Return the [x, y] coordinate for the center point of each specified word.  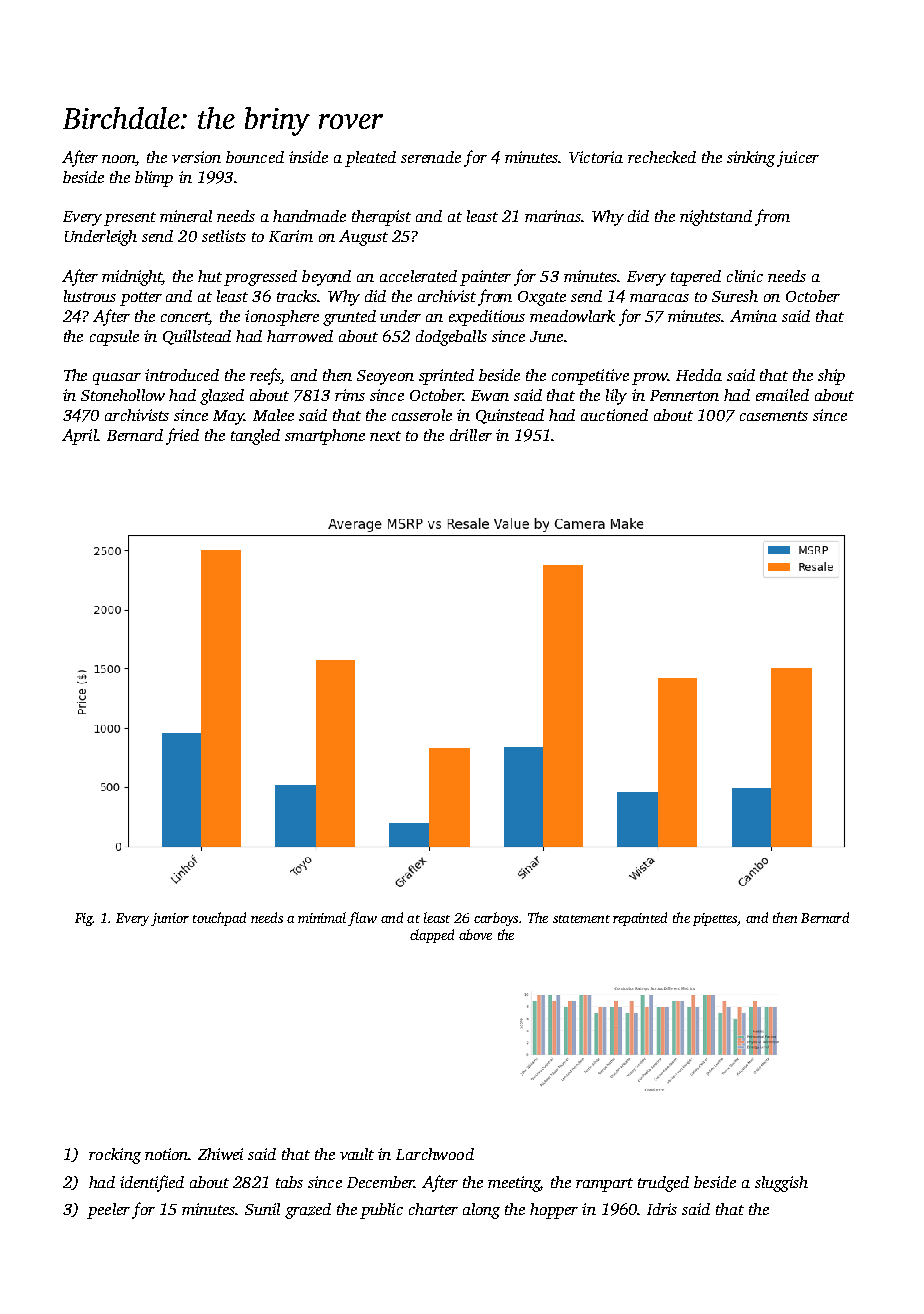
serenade [431, 157]
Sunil [262, 1209]
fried [182, 436]
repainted [640, 919]
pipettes [715, 919]
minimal [322, 917]
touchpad [219, 919]
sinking [751, 159]
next [385, 436]
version [196, 157]
